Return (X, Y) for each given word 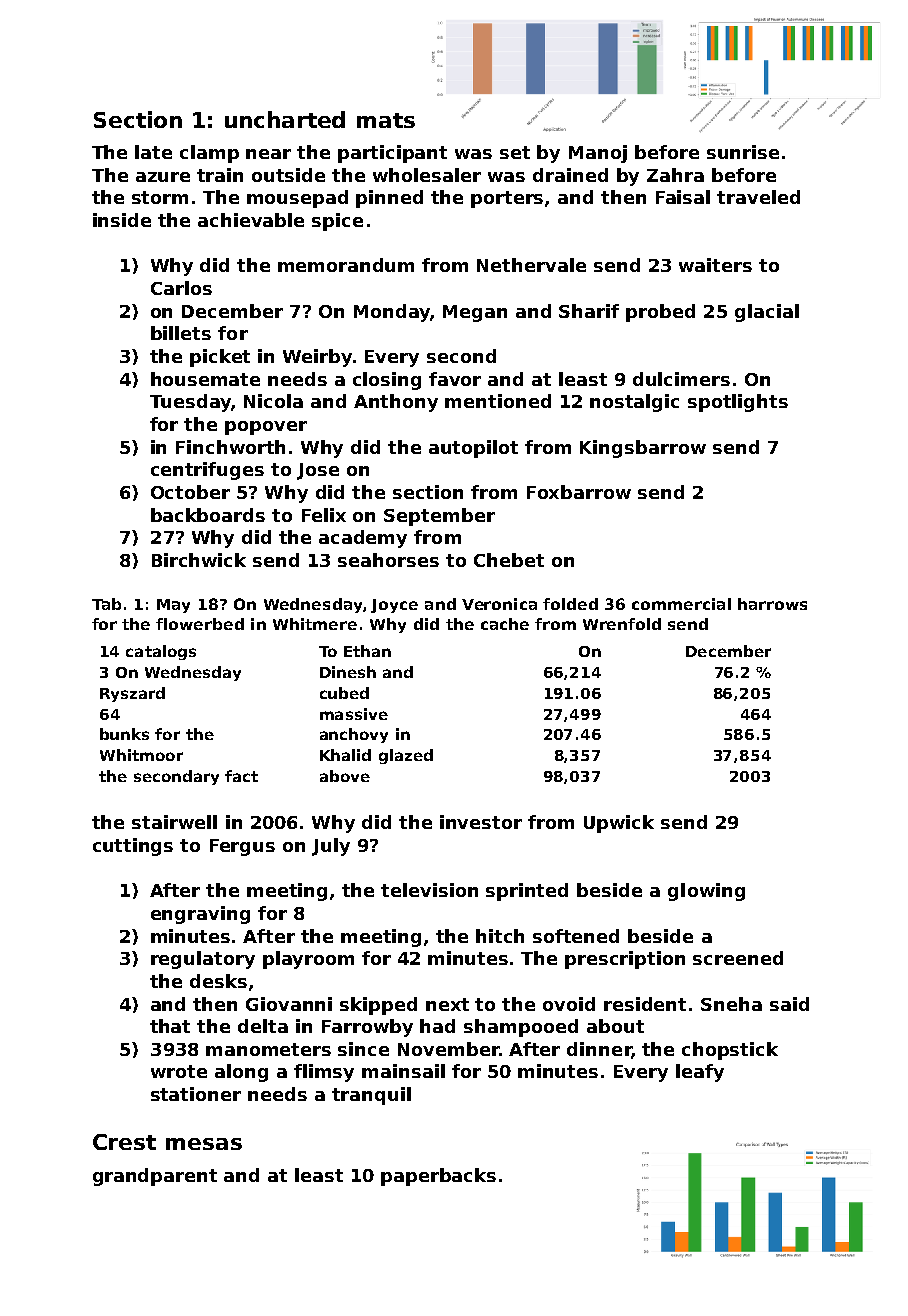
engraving (200, 915)
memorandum (346, 265)
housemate (205, 379)
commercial (681, 604)
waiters (715, 265)
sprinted (527, 892)
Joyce (394, 606)
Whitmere (315, 624)
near (268, 154)
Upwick (619, 824)
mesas (204, 1144)
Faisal (683, 197)
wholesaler (427, 175)
